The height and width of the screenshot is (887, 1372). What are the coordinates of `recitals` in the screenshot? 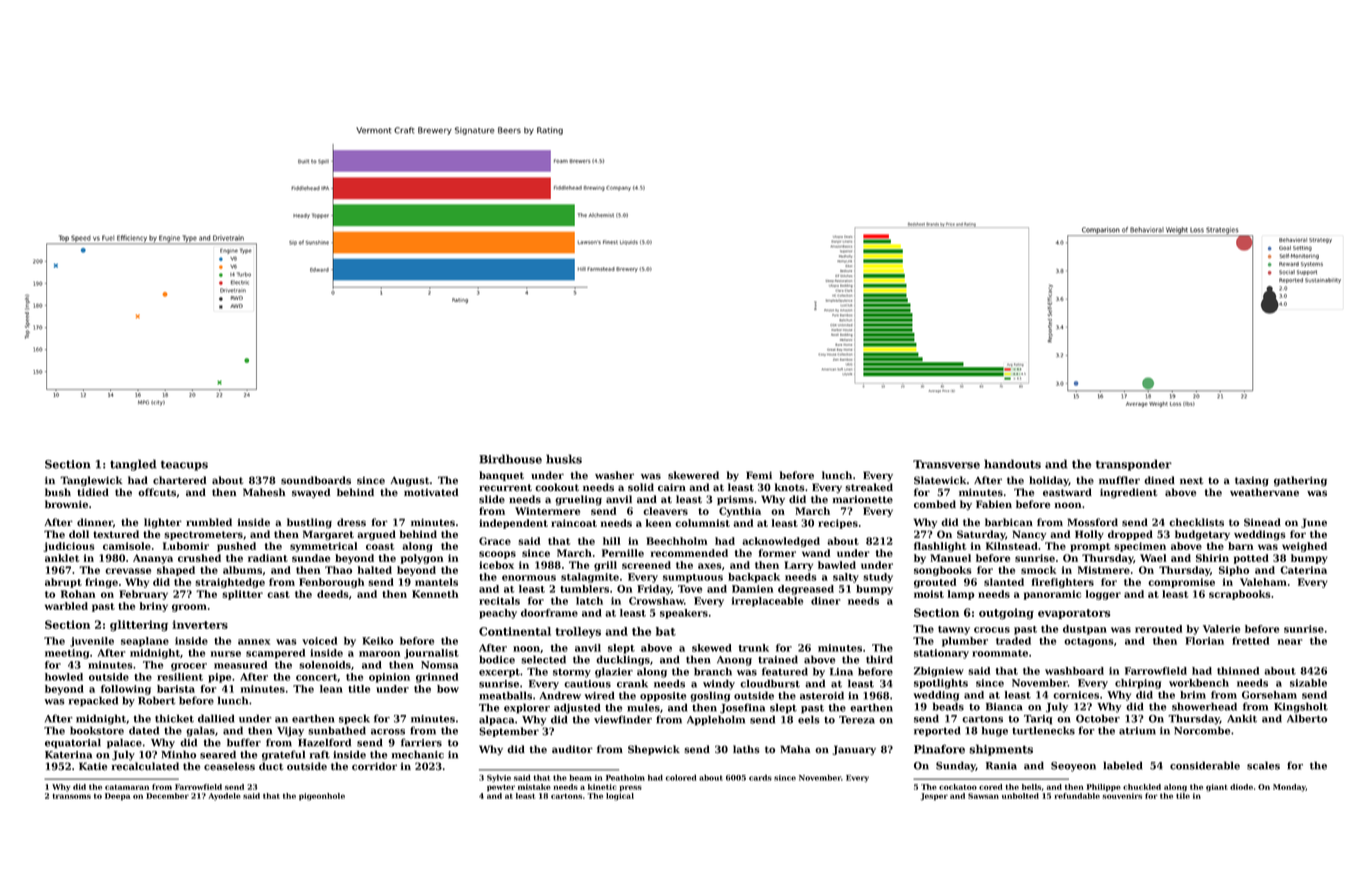 It's located at (499, 601).
